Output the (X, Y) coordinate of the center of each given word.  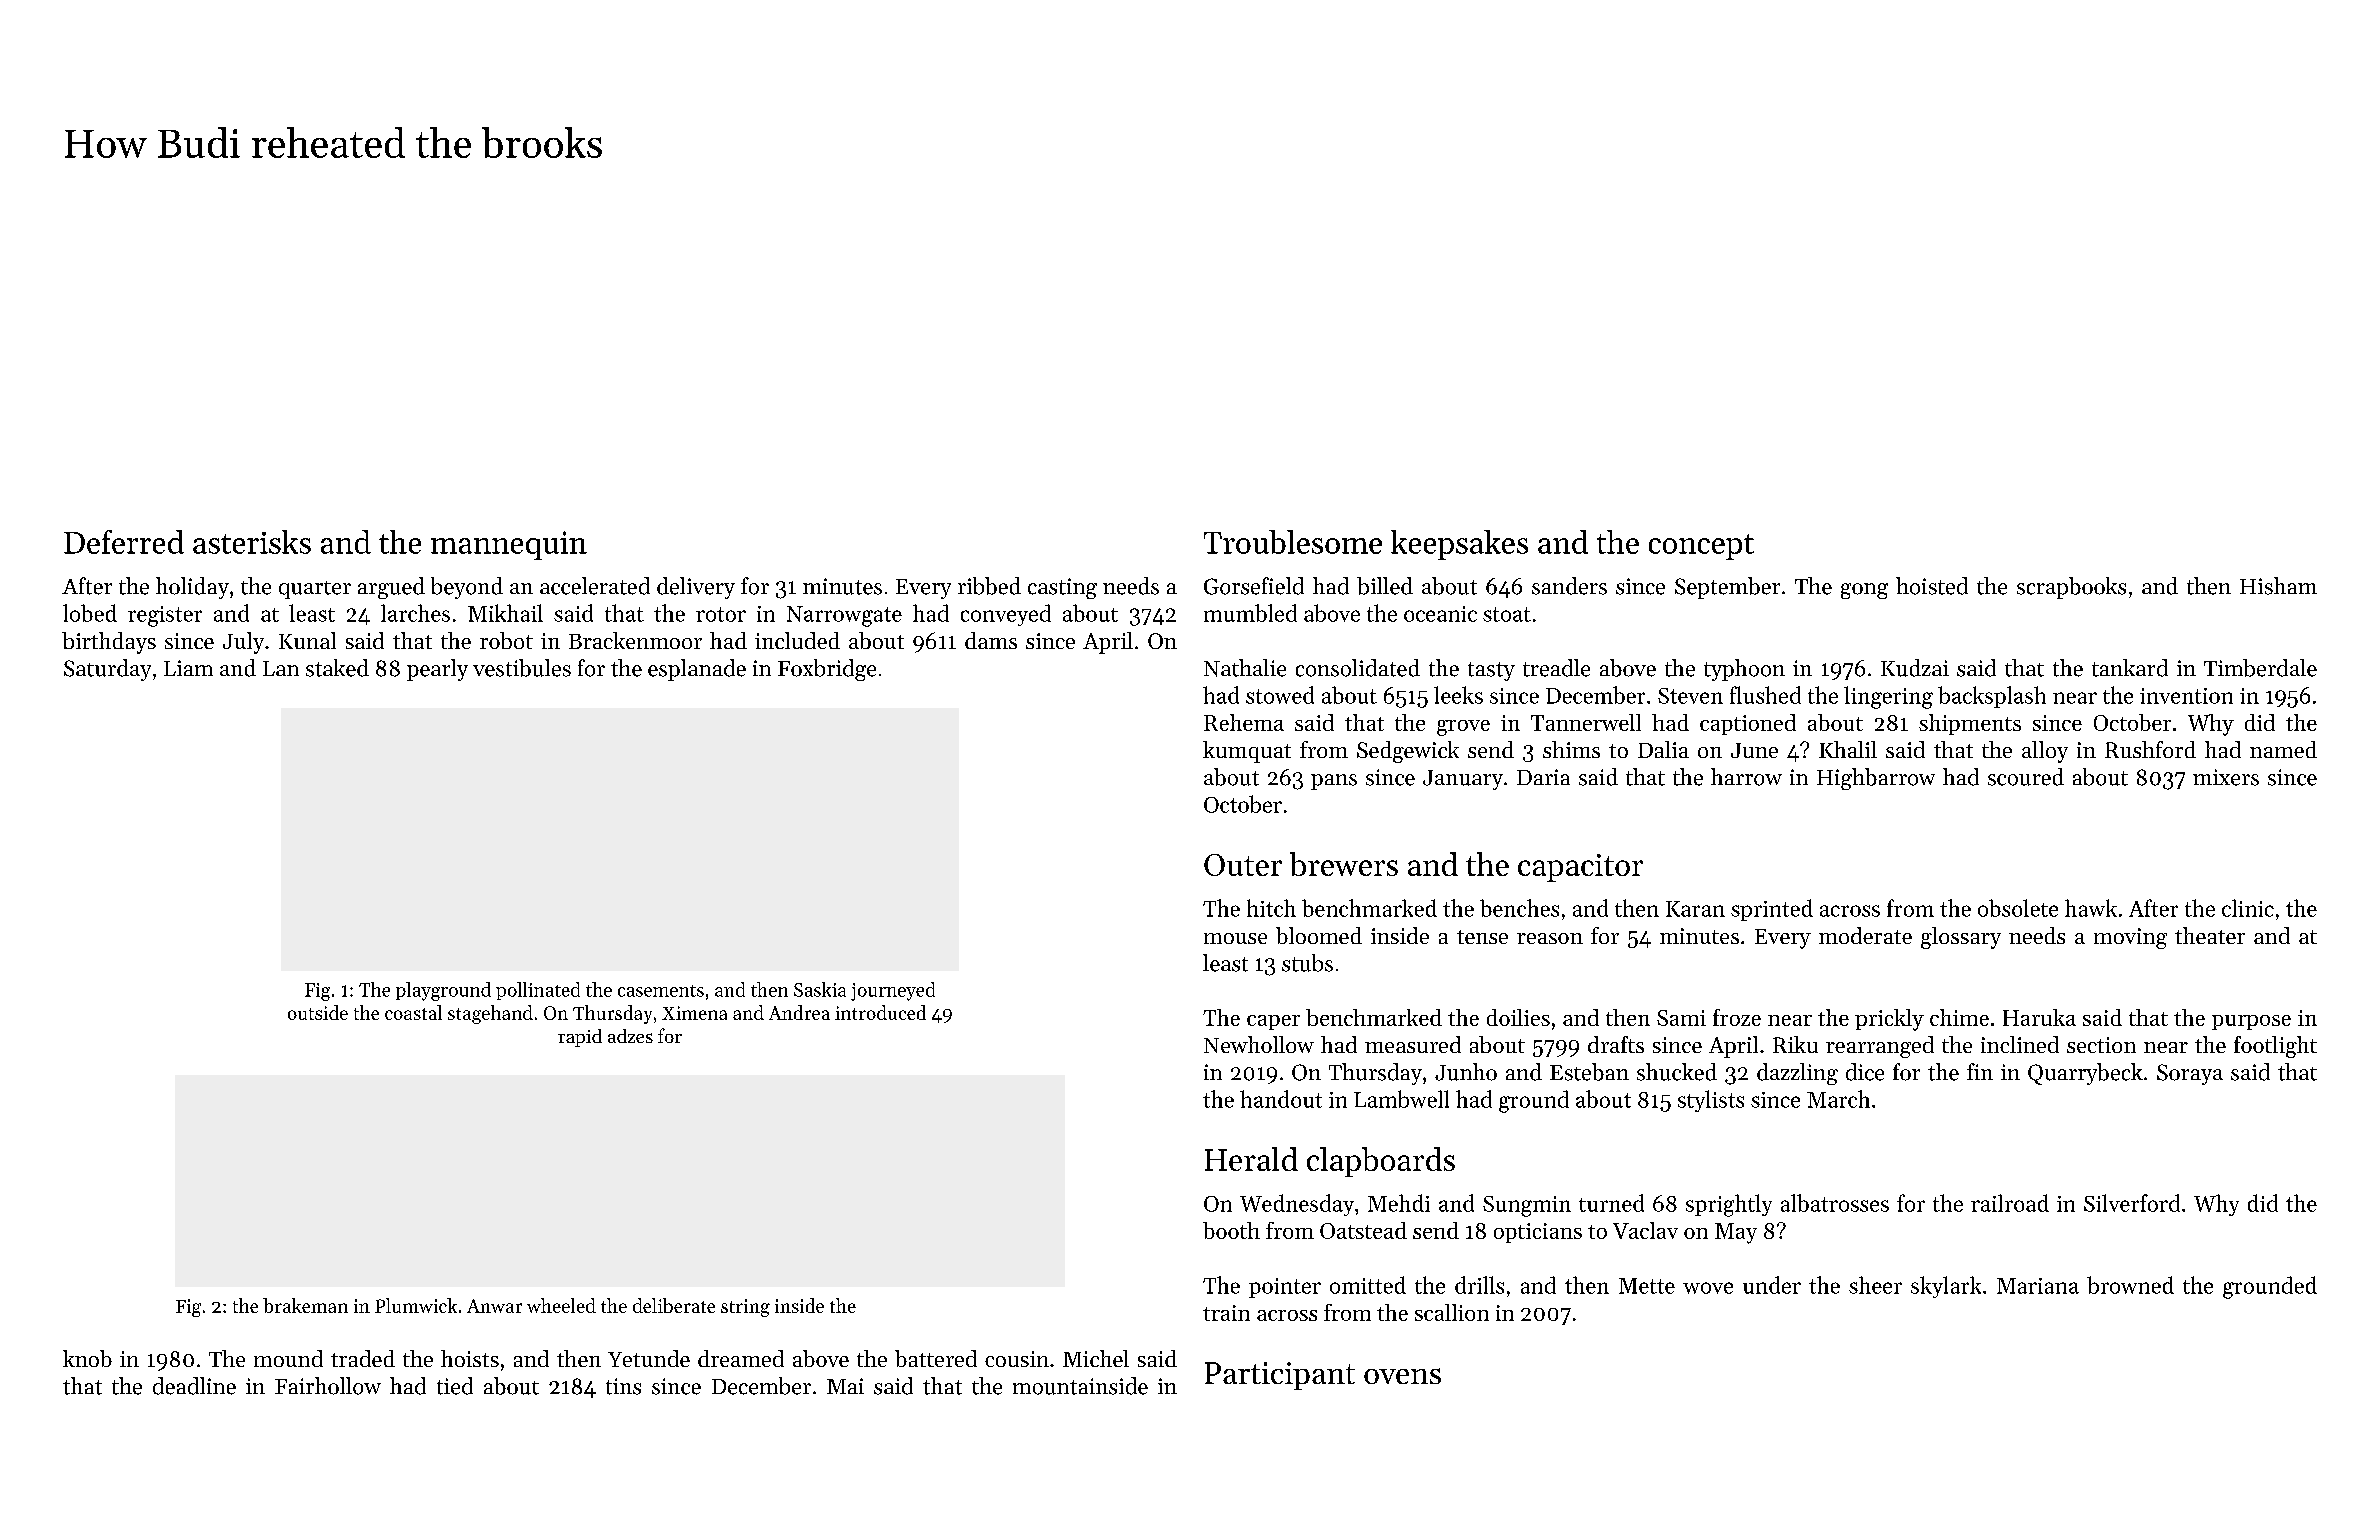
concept (1701, 547)
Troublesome (1293, 542)
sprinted (1772, 910)
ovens (1402, 1376)
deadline (194, 1386)
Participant (1280, 1376)
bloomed (1319, 935)
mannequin (509, 545)
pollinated (538, 991)
